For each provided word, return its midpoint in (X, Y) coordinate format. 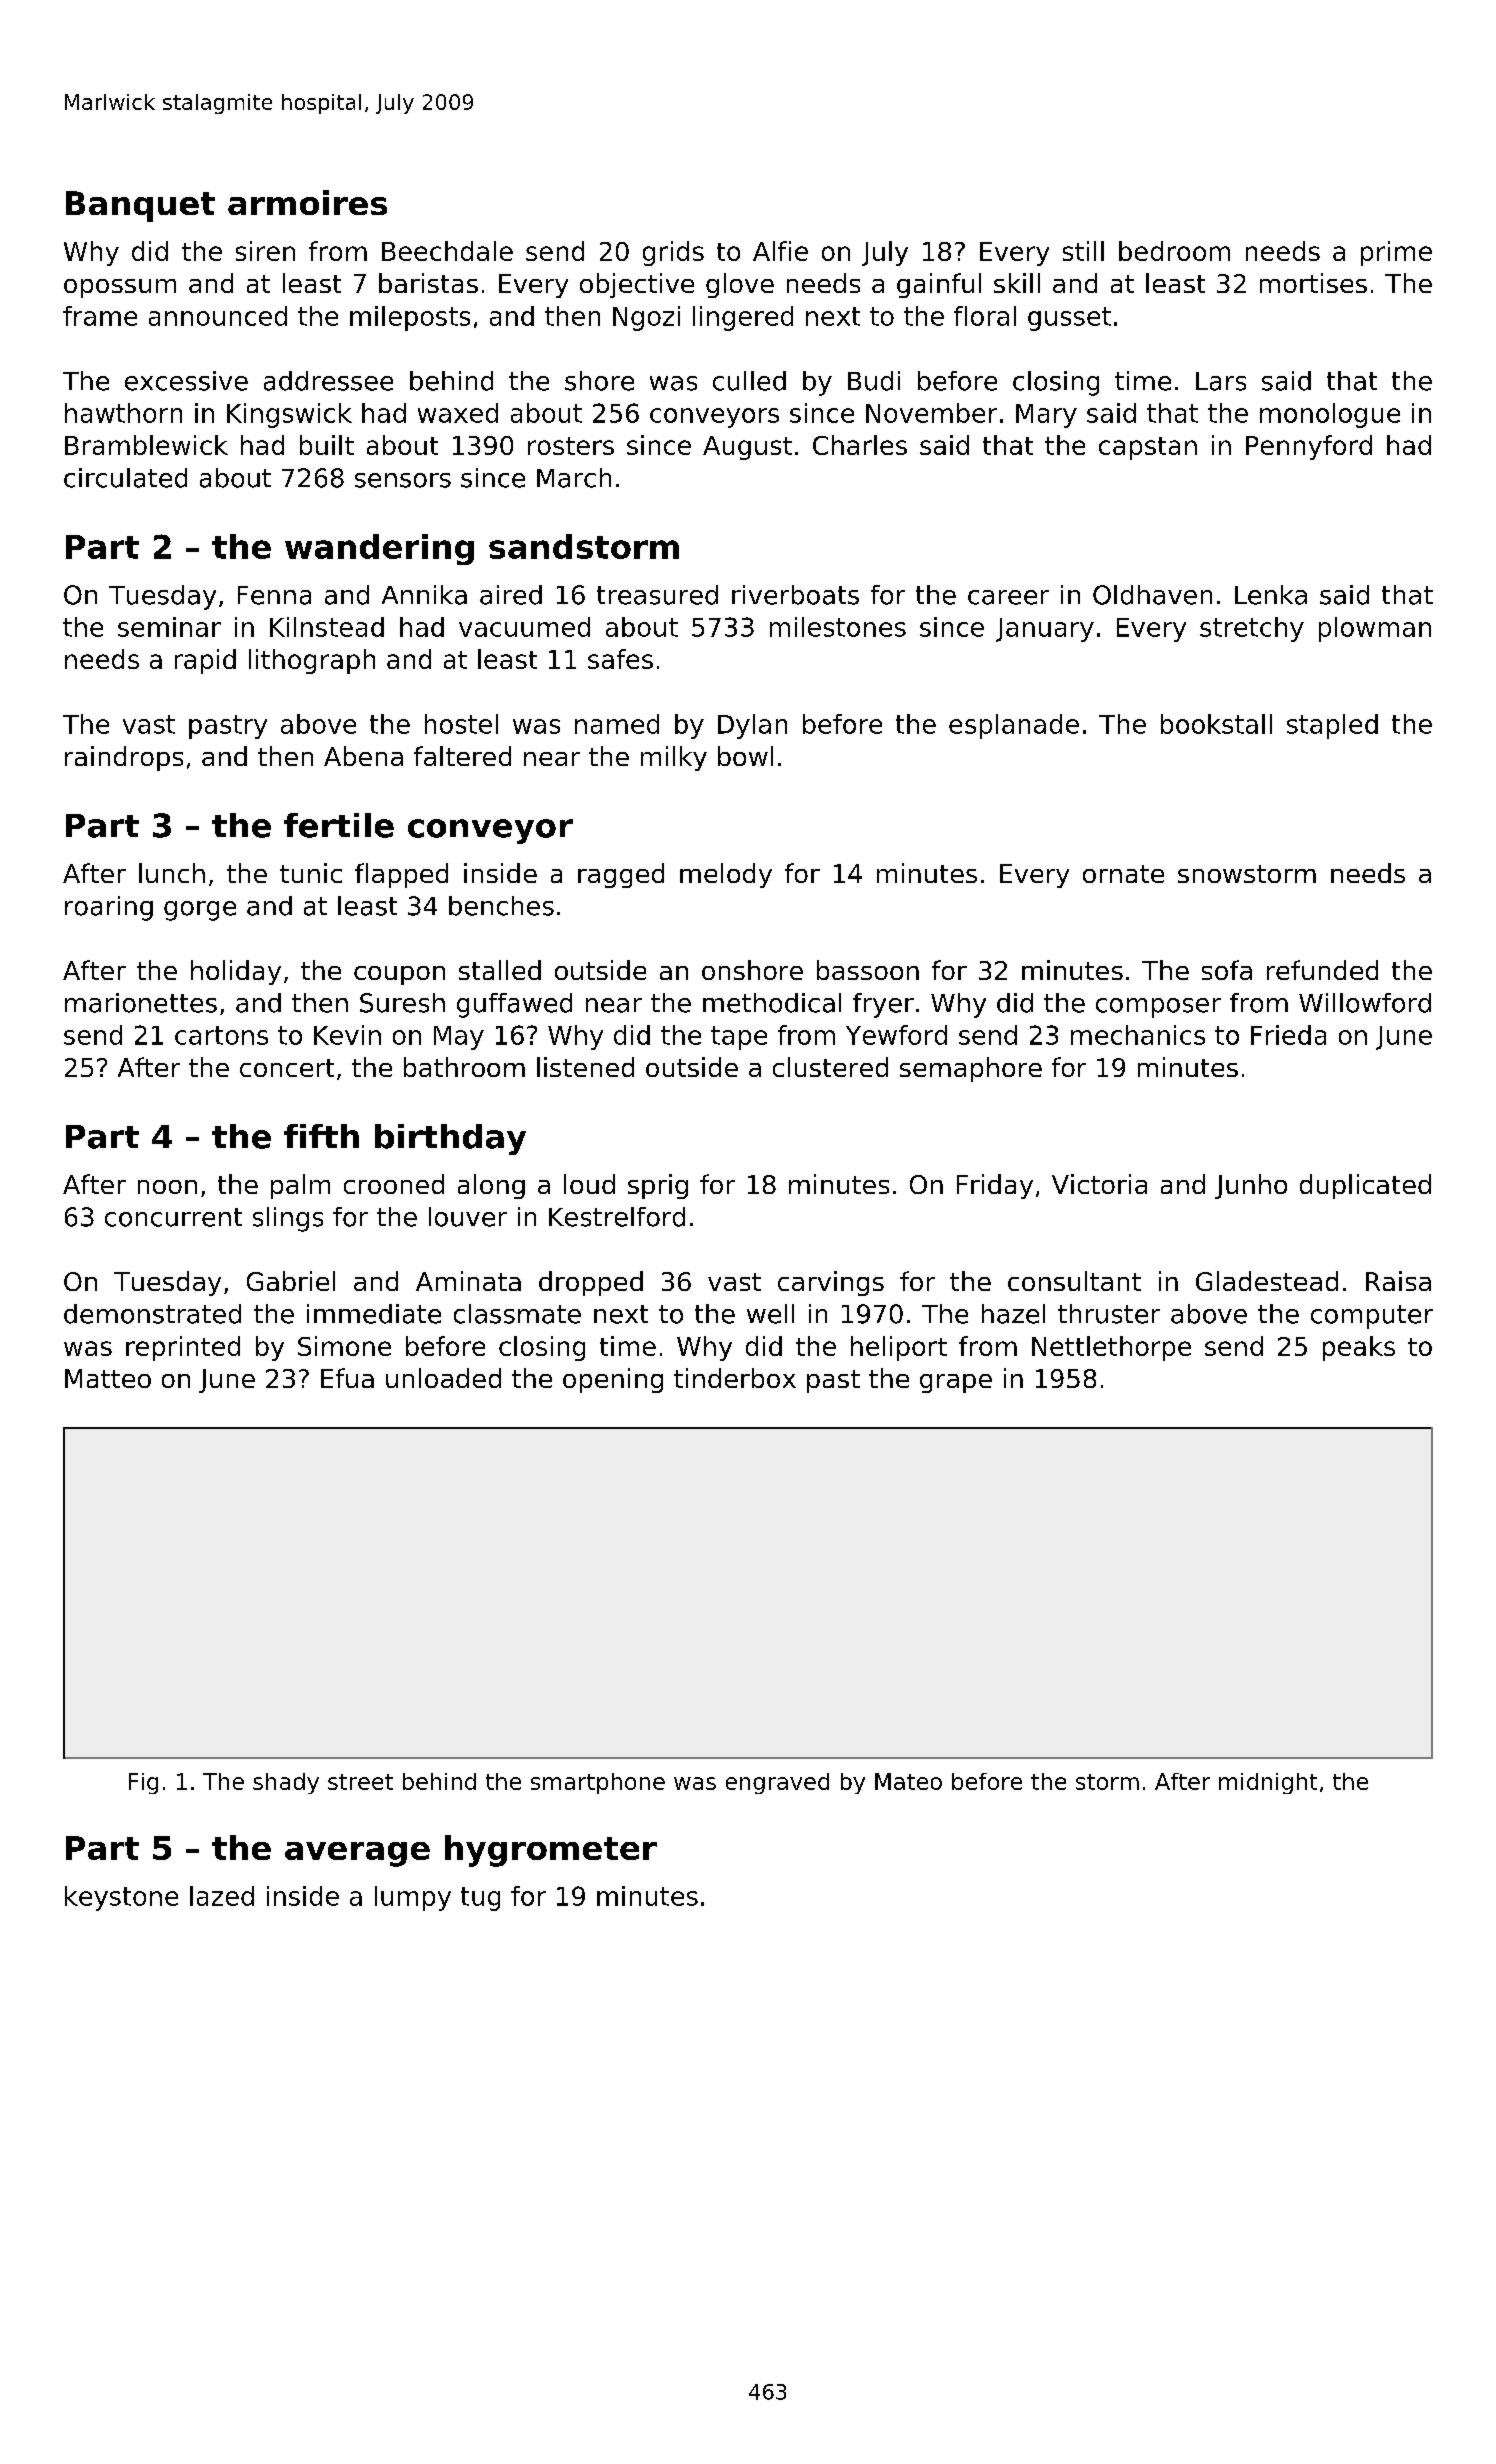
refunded (1322, 970)
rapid (205, 661)
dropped (591, 1283)
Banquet (140, 206)
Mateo (908, 1781)
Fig (143, 1783)
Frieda (1288, 1035)
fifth (321, 1136)
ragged (621, 875)
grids (673, 253)
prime (1396, 253)
